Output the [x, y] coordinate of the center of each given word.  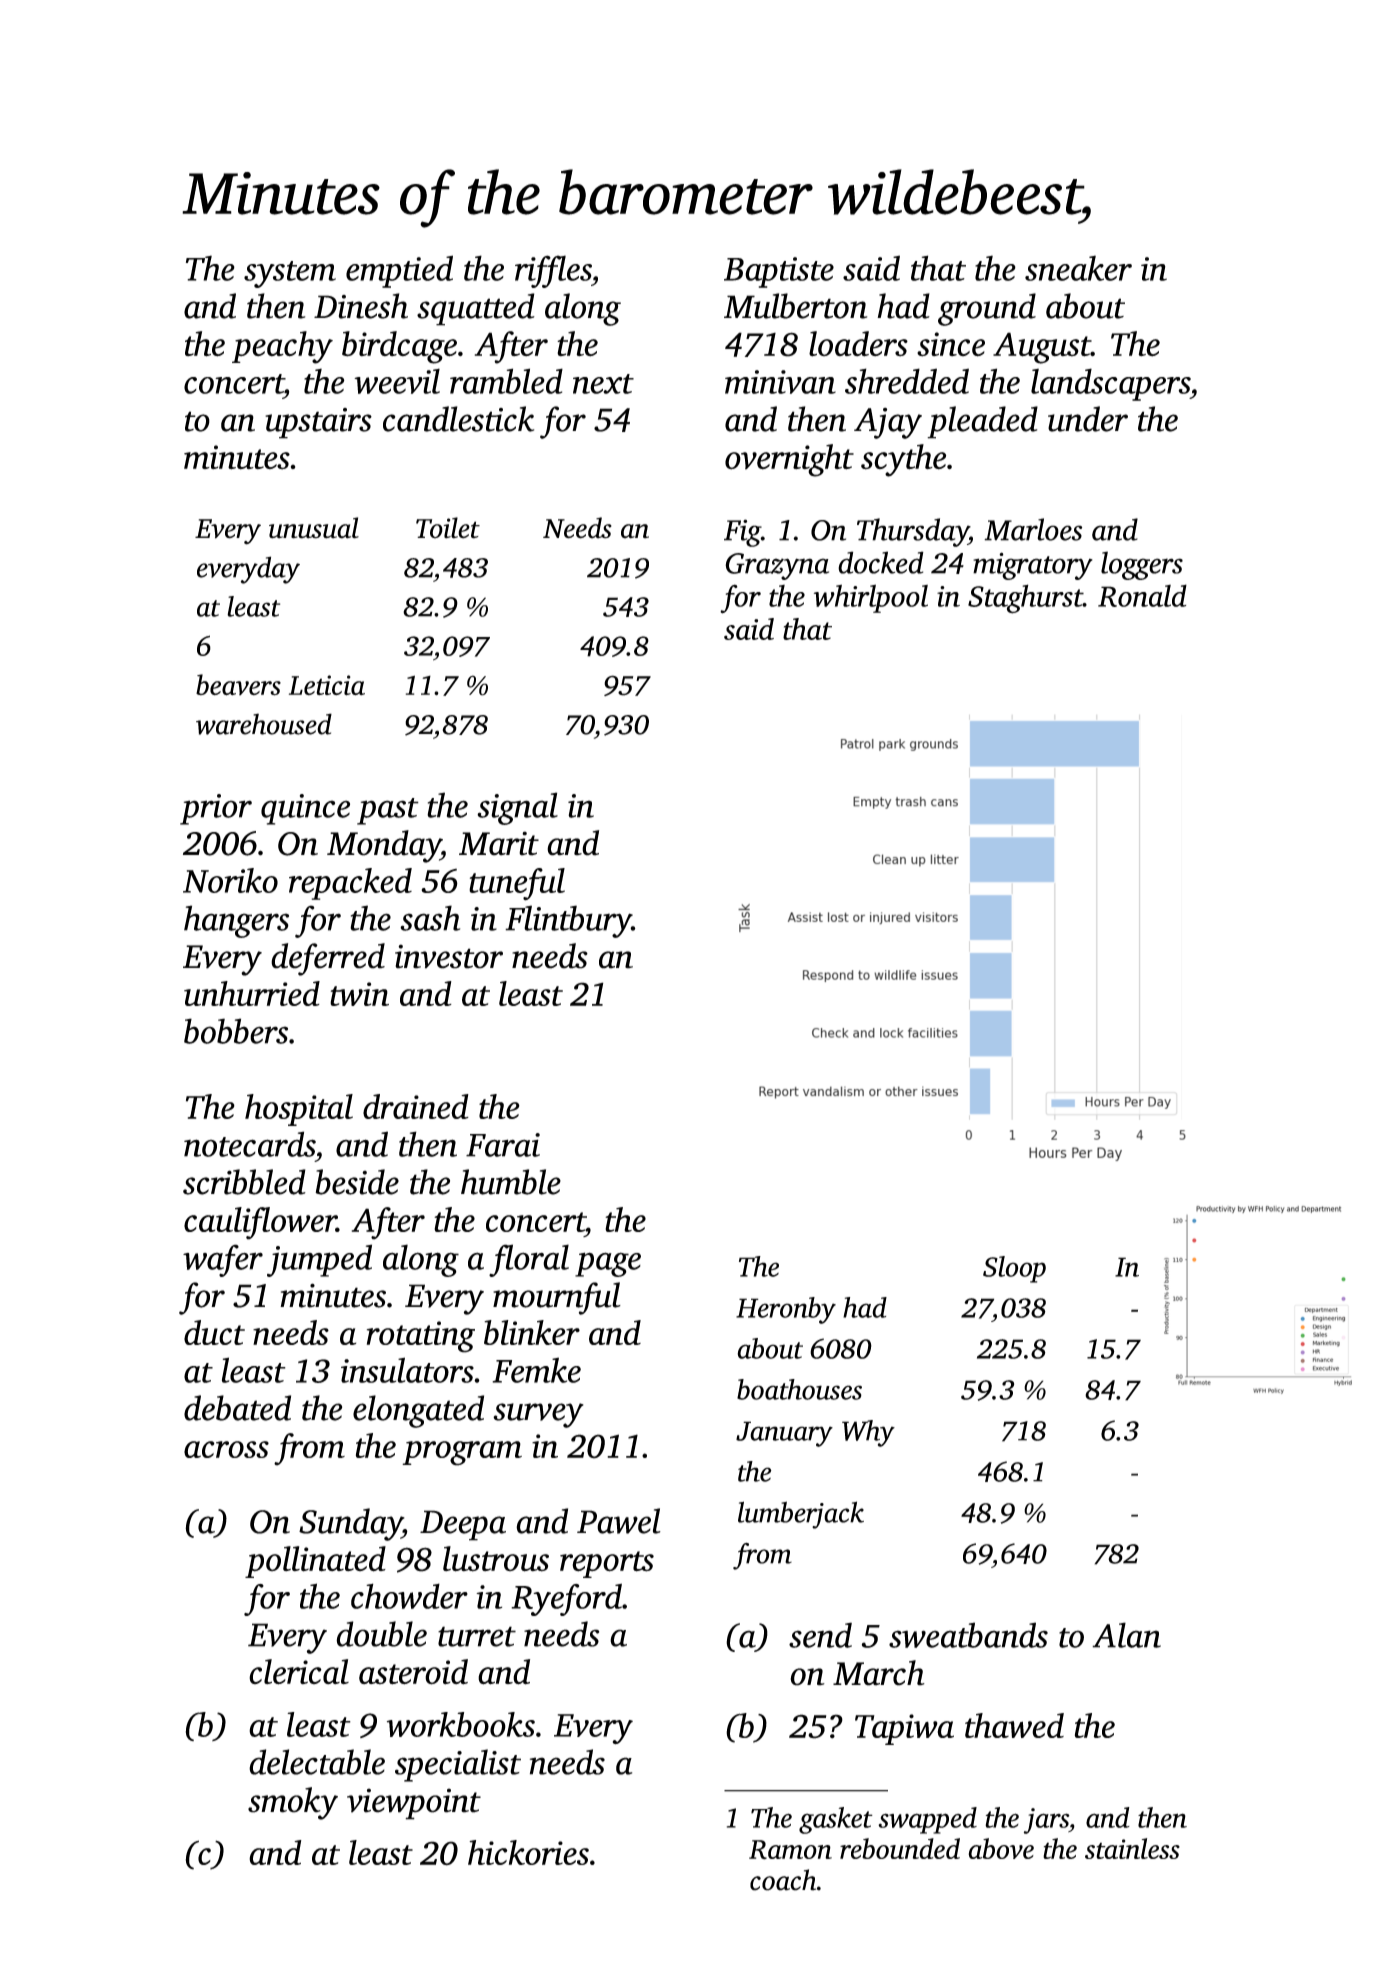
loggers [1142, 565]
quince [305, 809]
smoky [293, 1803]
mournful [557, 1298]
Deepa [463, 1525]
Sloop [1014, 1269]
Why [868, 1433]
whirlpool [871, 598]
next [603, 384]
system [290, 274]
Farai [503, 1145]
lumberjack [801, 1515]
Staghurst [1025, 599]
